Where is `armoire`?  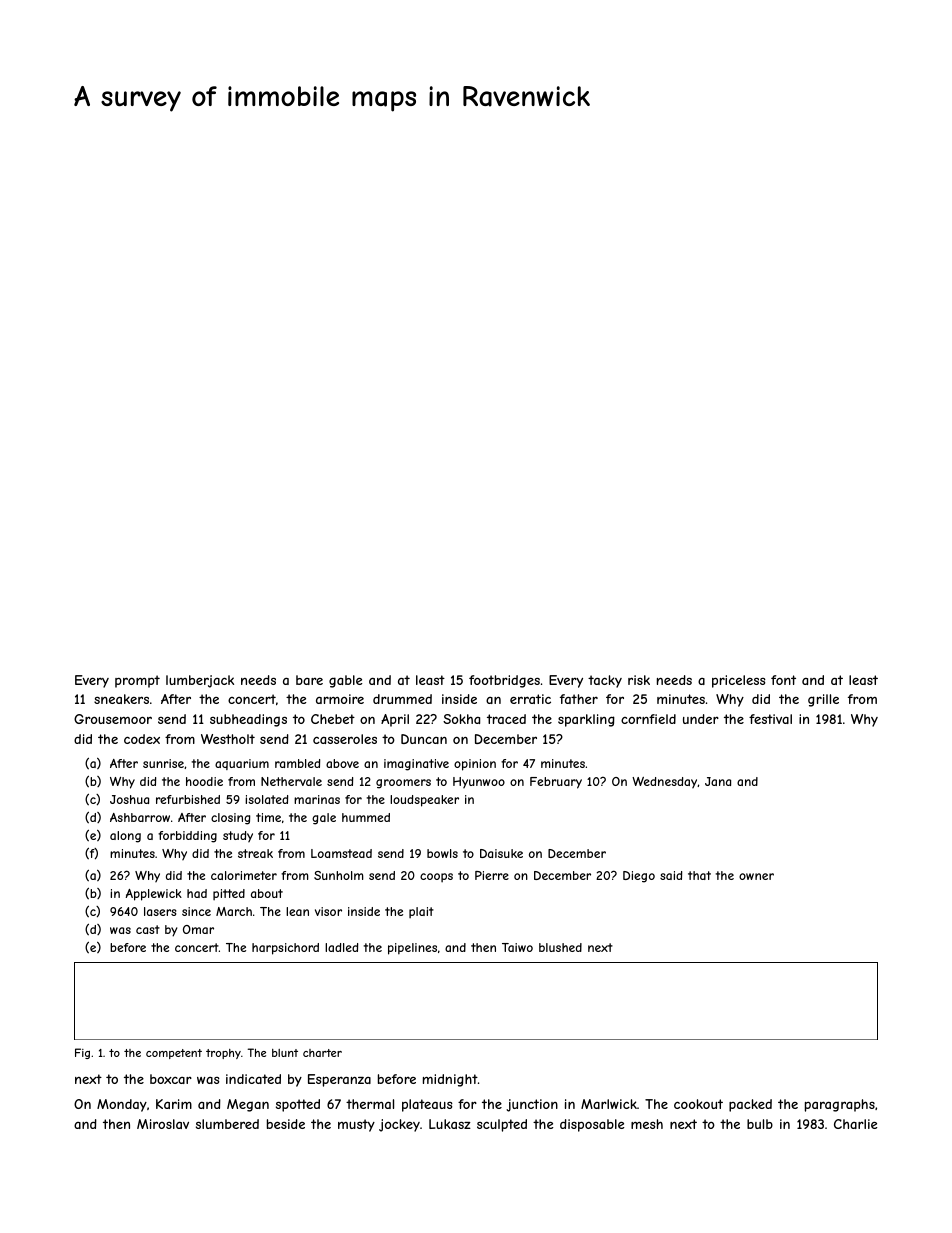 armoire is located at coordinates (340, 699).
